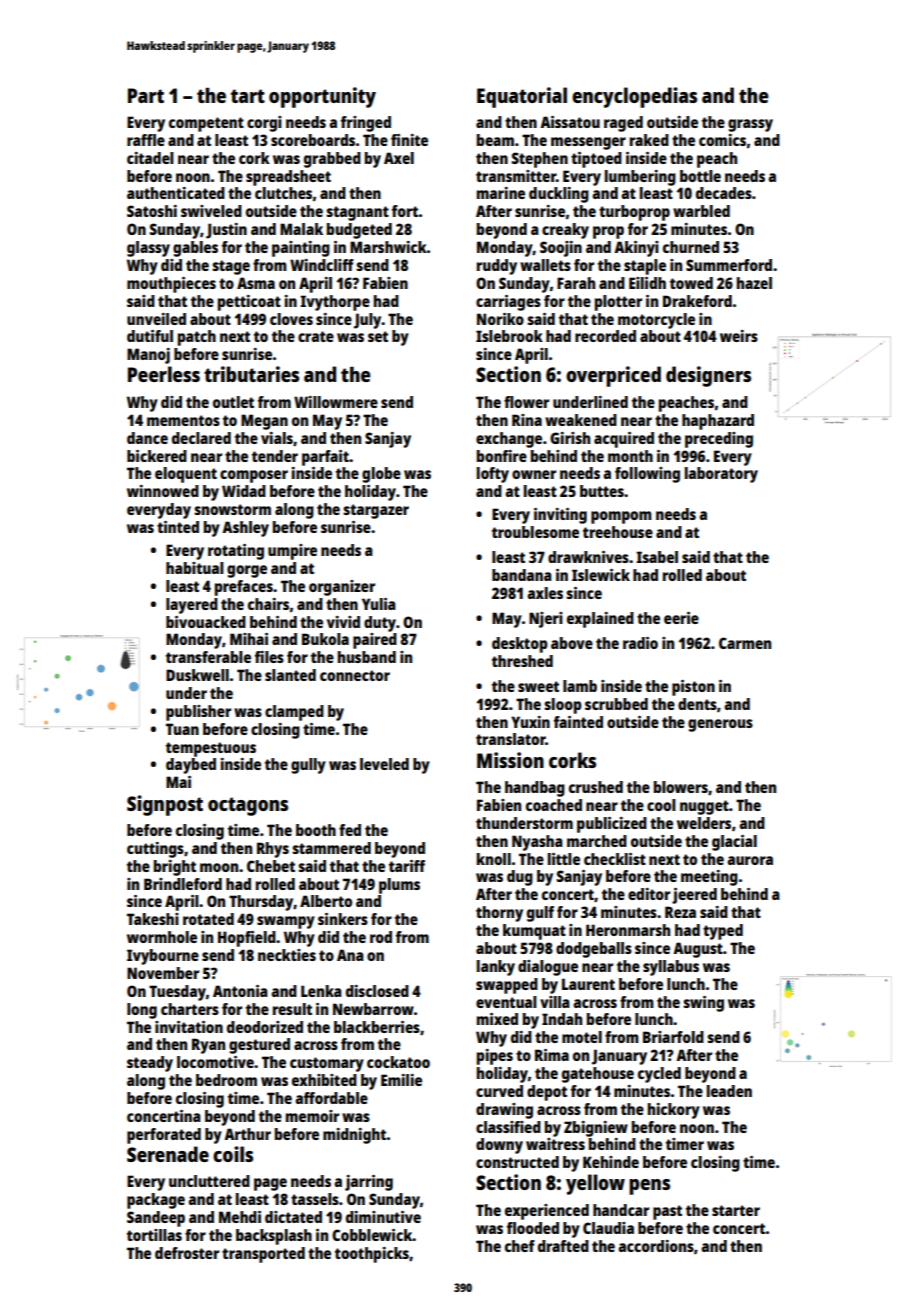  What do you see at coordinates (226, 231) in the screenshot?
I see `Justin` at bounding box center [226, 231].
